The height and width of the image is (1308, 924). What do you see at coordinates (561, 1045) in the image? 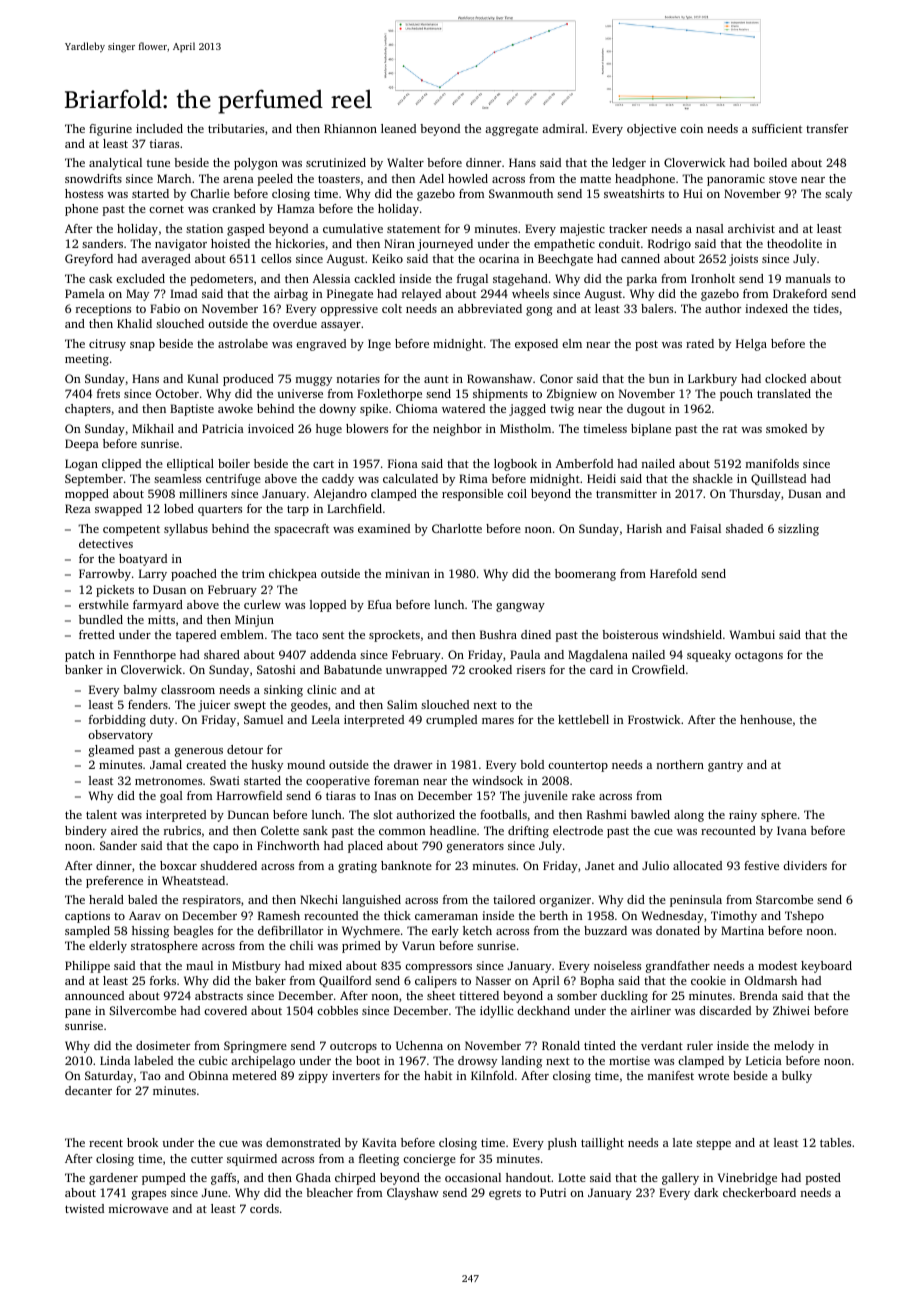
I see `Ronald` at bounding box center [561, 1045].
